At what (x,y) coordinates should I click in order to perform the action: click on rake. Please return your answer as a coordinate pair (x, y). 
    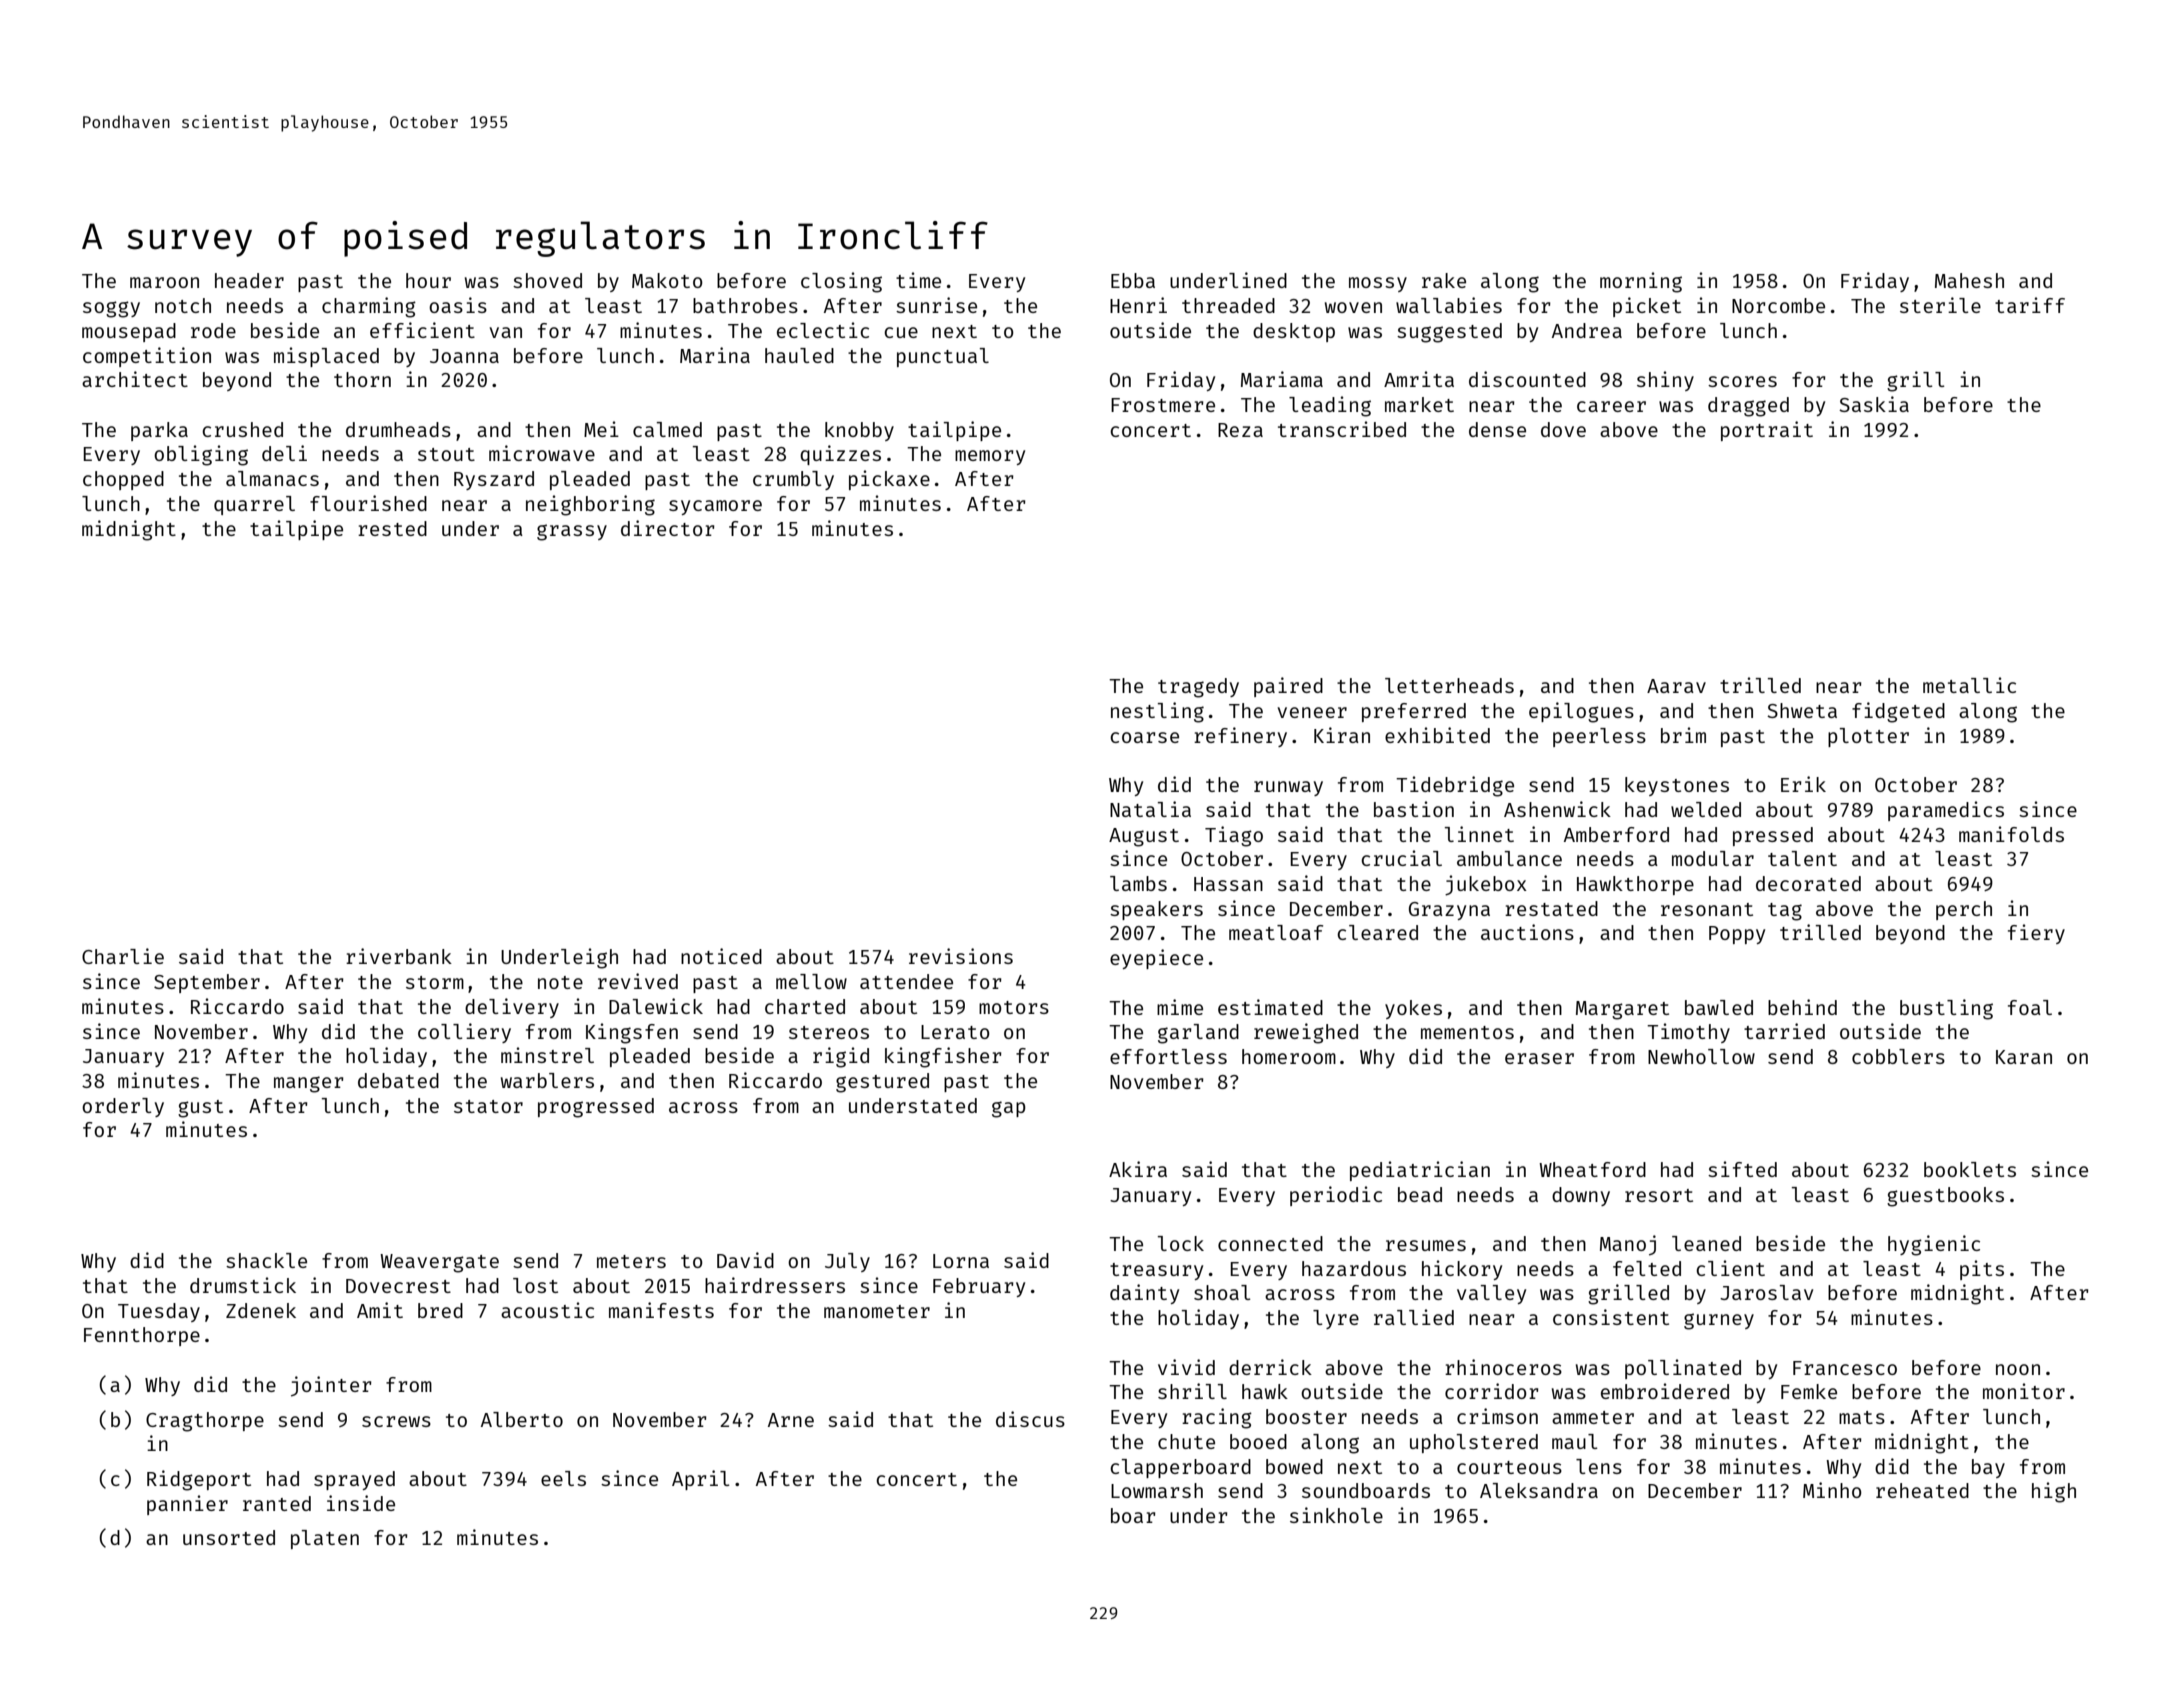
    Looking at the image, I should click on (1444, 280).
